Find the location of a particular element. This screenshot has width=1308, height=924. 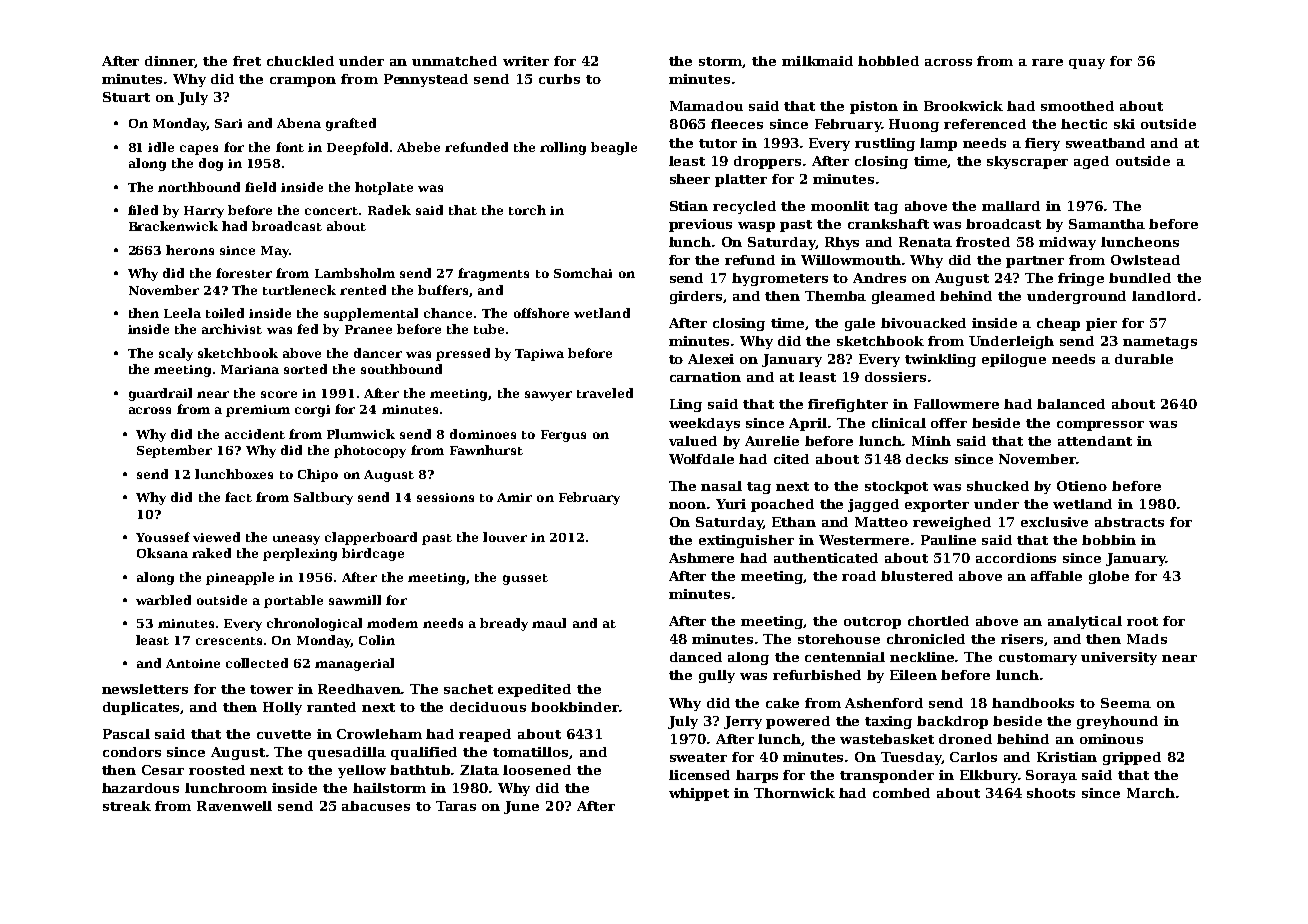

Youssef is located at coordinates (163, 537).
